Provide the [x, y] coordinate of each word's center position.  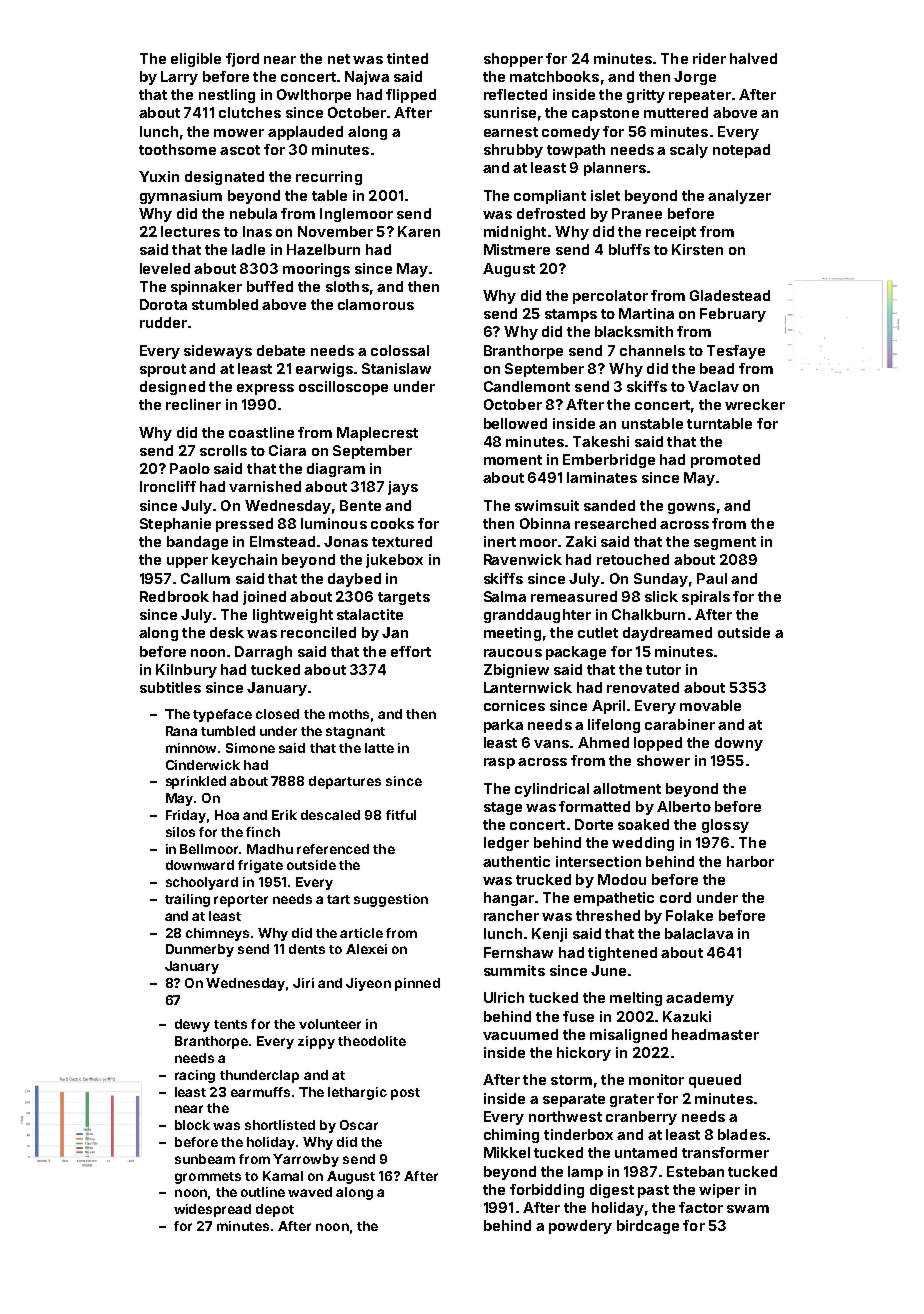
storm [571, 1080]
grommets [208, 1178]
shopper [513, 60]
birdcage [648, 1227]
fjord [242, 60]
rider [709, 58]
